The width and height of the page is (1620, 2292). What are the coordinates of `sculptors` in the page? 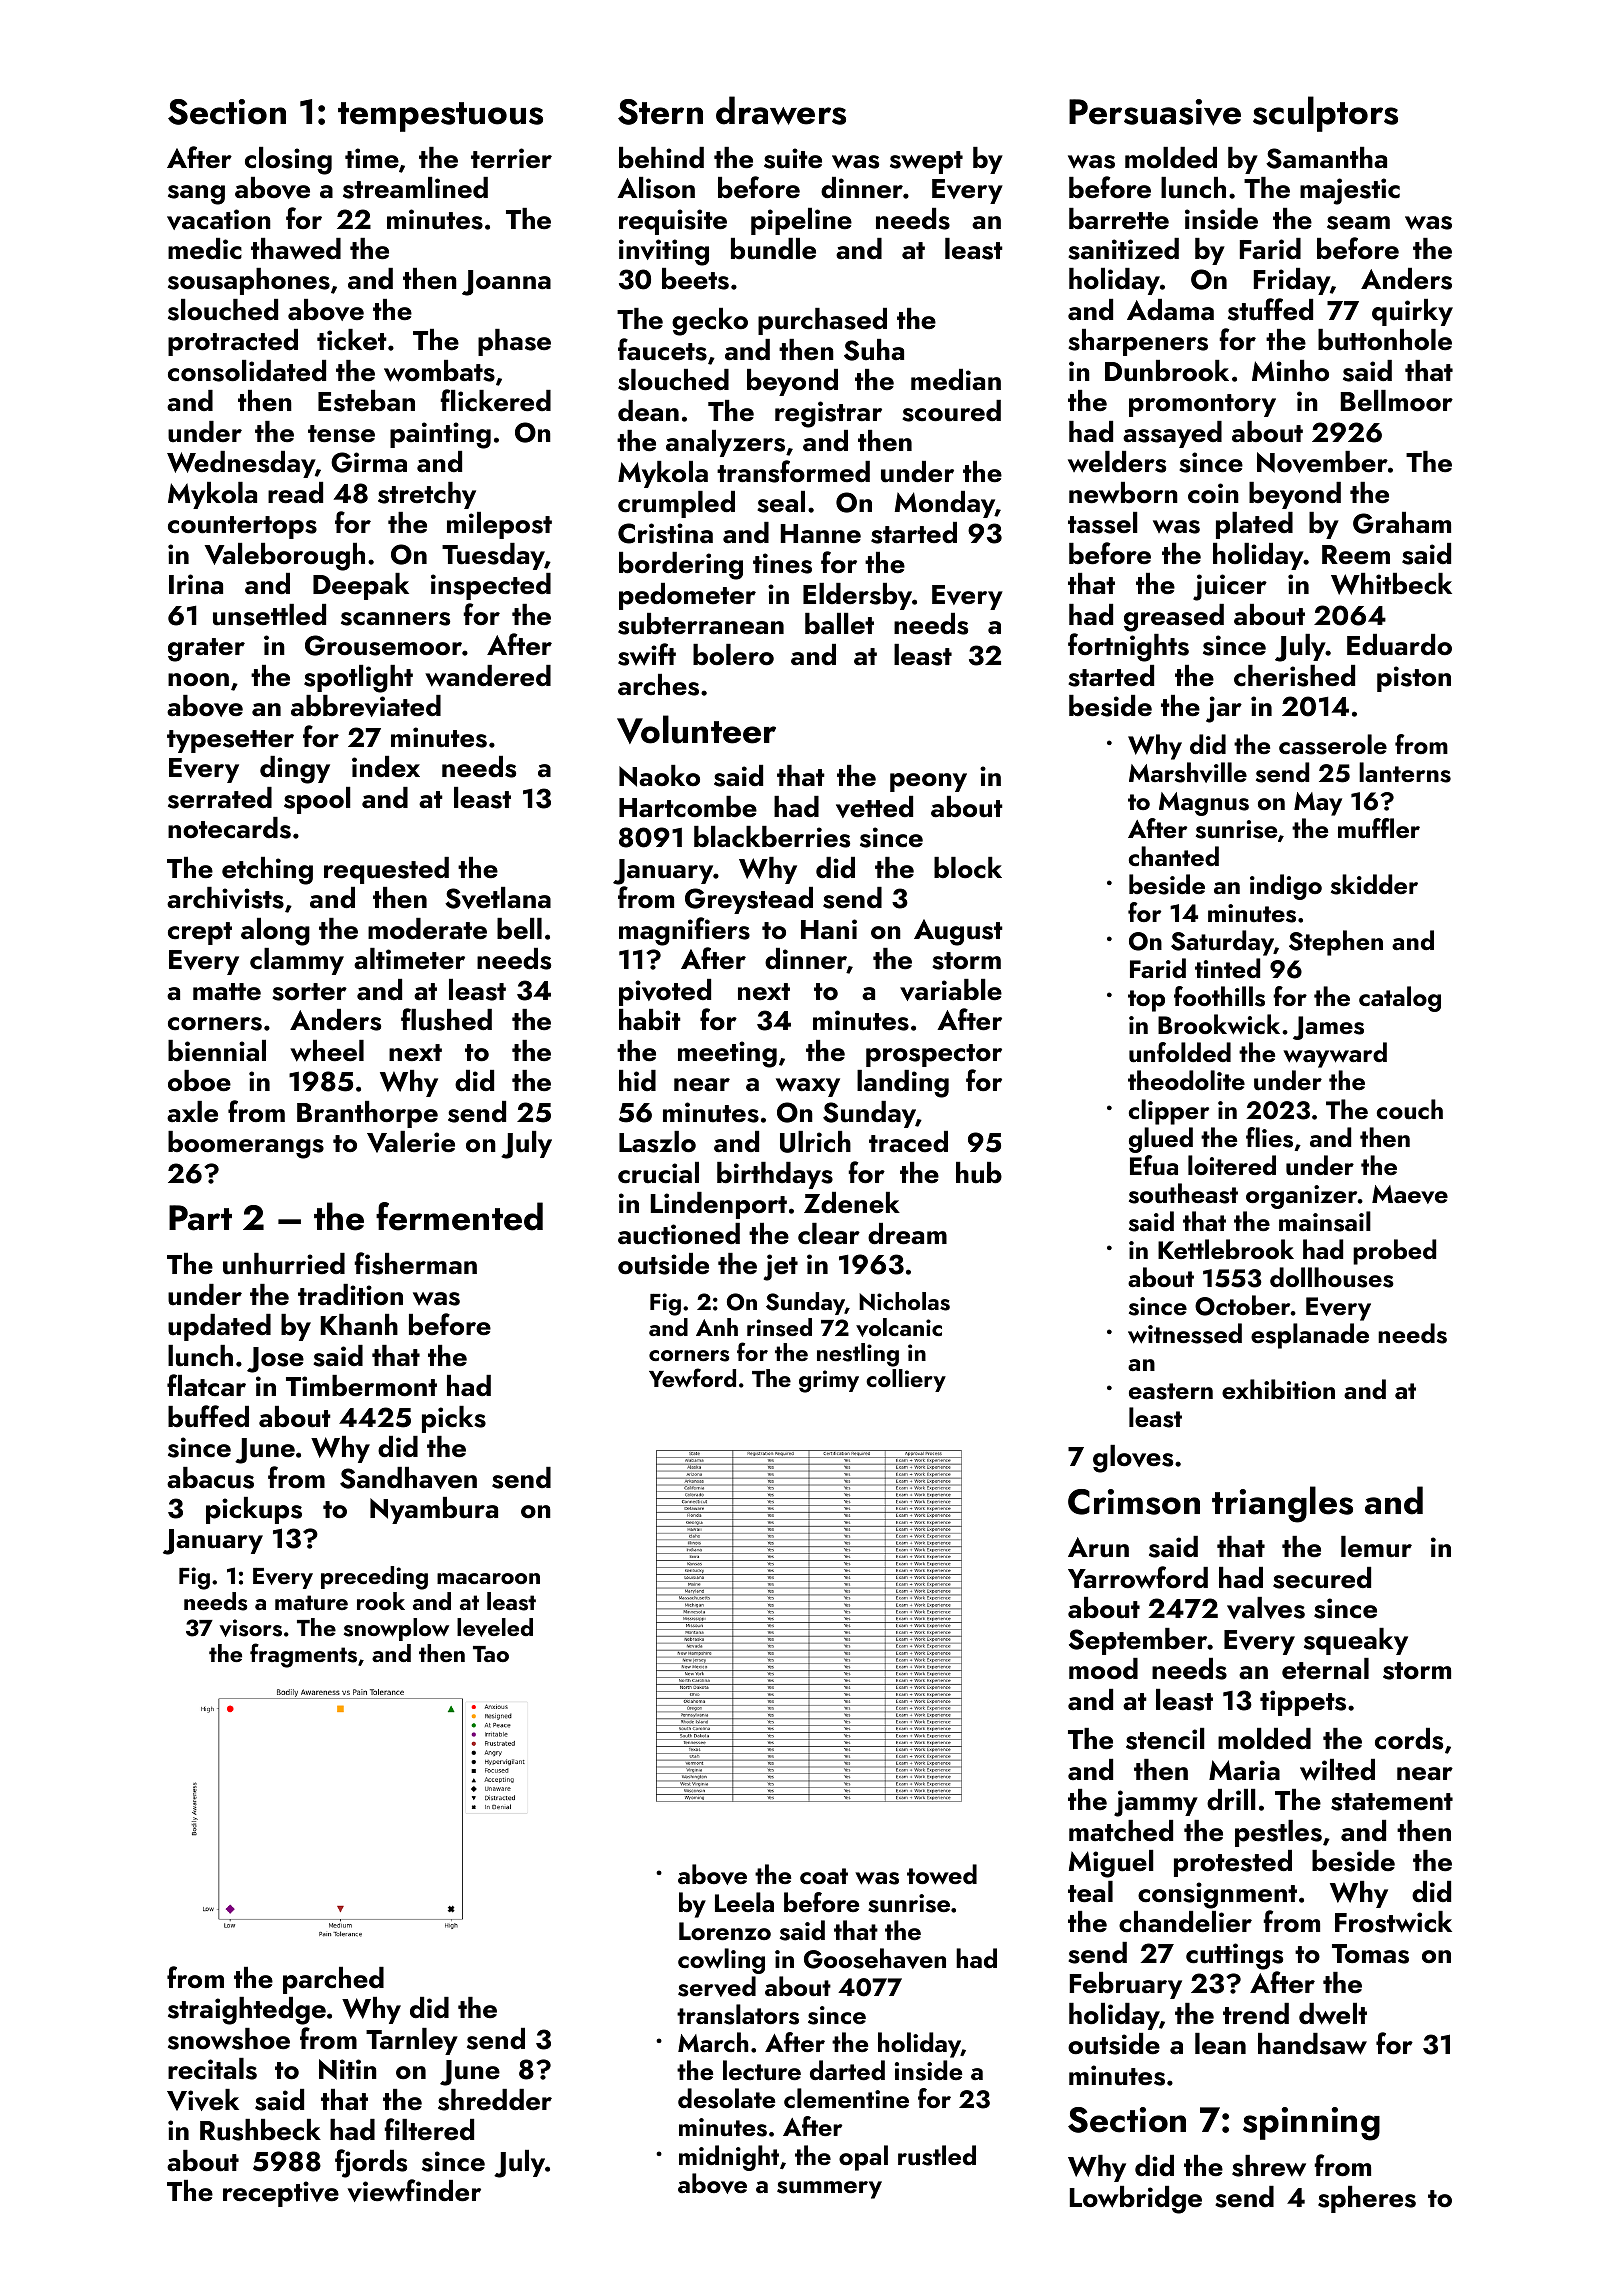 It's located at (1325, 114).
